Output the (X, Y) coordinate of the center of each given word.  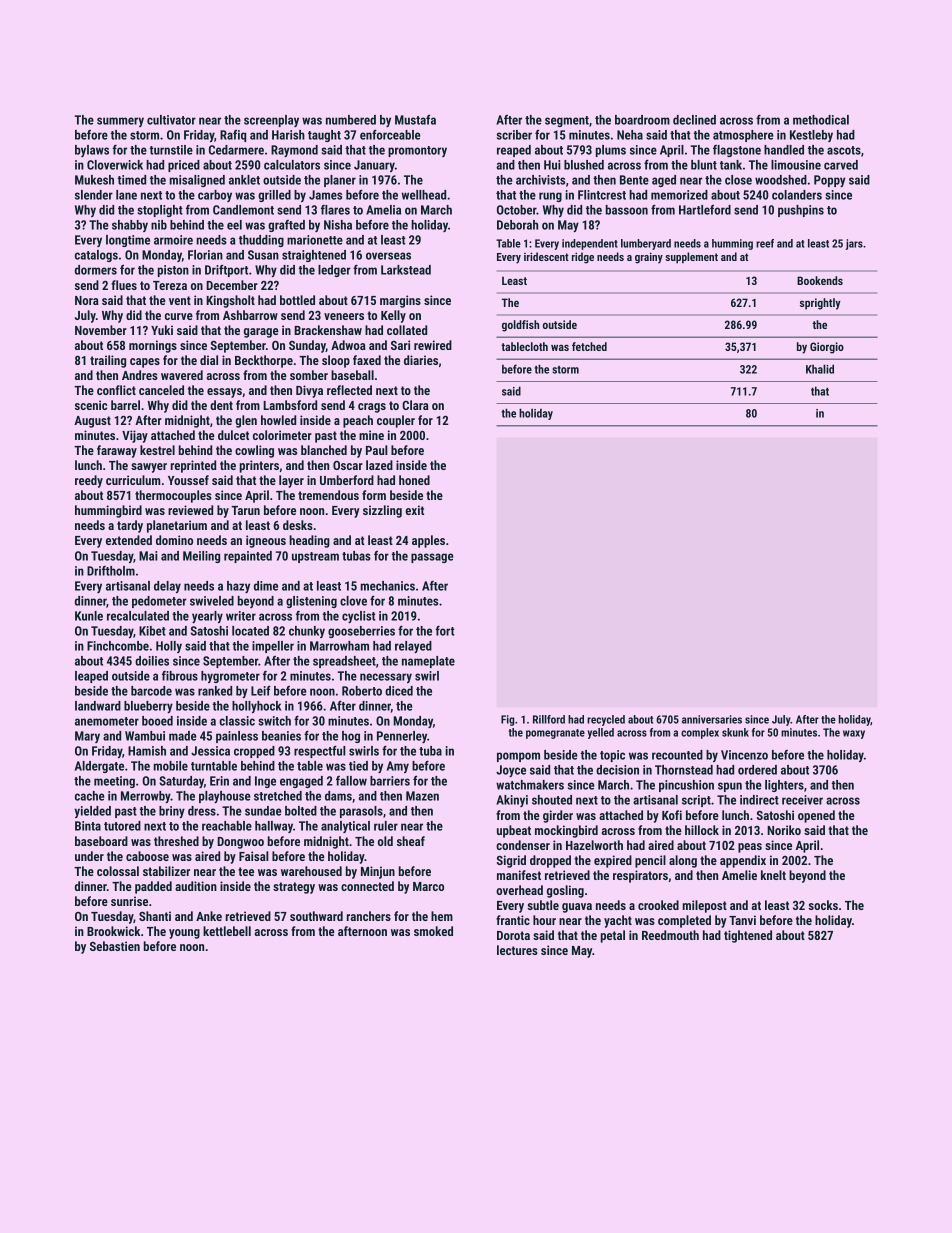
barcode (151, 691)
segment (567, 121)
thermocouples (173, 496)
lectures (517, 950)
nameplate (428, 662)
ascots (844, 150)
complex (700, 733)
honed (414, 480)
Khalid (820, 369)
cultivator (171, 120)
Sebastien (115, 946)
